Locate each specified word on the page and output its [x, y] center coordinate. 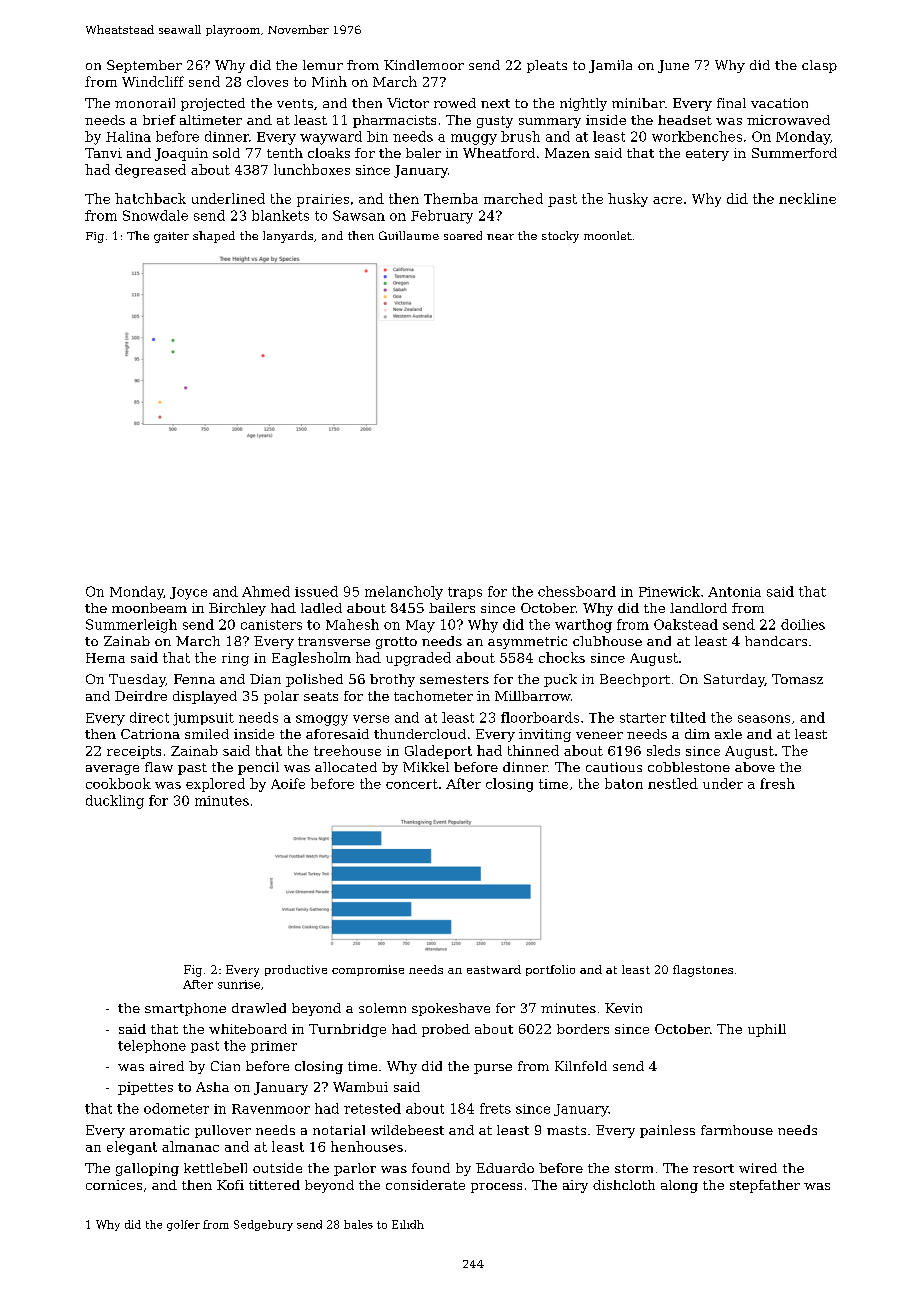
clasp [819, 66]
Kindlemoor [424, 65]
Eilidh [408, 1224]
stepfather [765, 1186]
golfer [183, 1225]
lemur [323, 65]
